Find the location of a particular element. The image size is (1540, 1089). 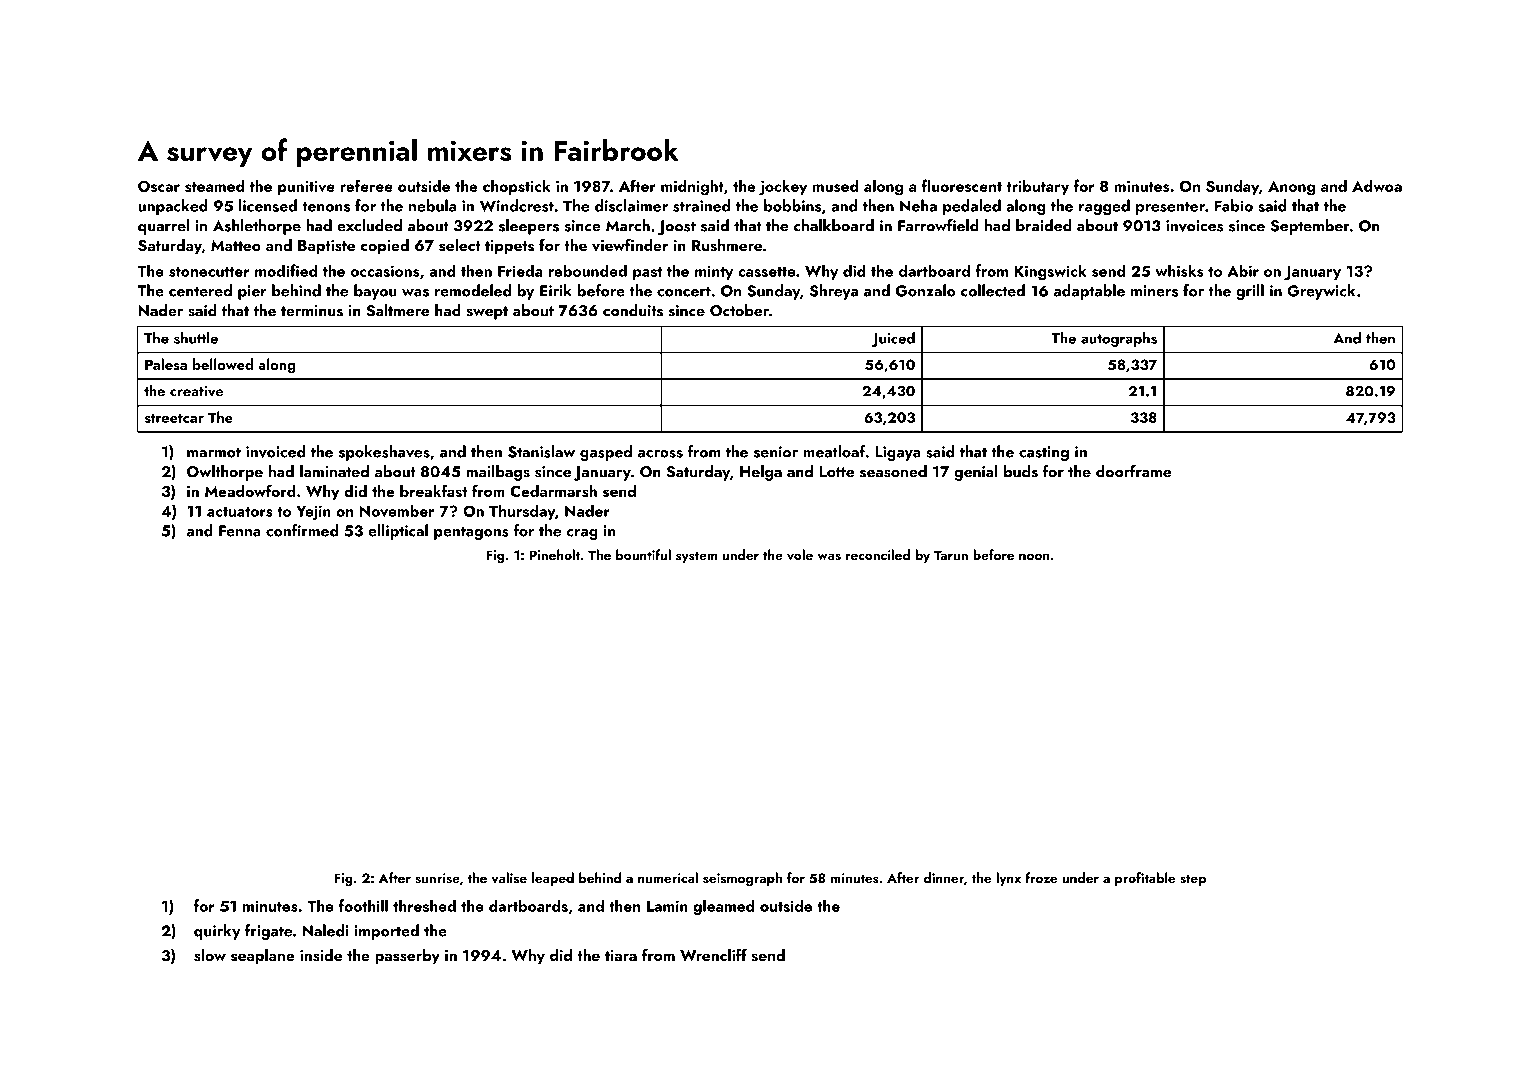

tributary is located at coordinates (1037, 187).
